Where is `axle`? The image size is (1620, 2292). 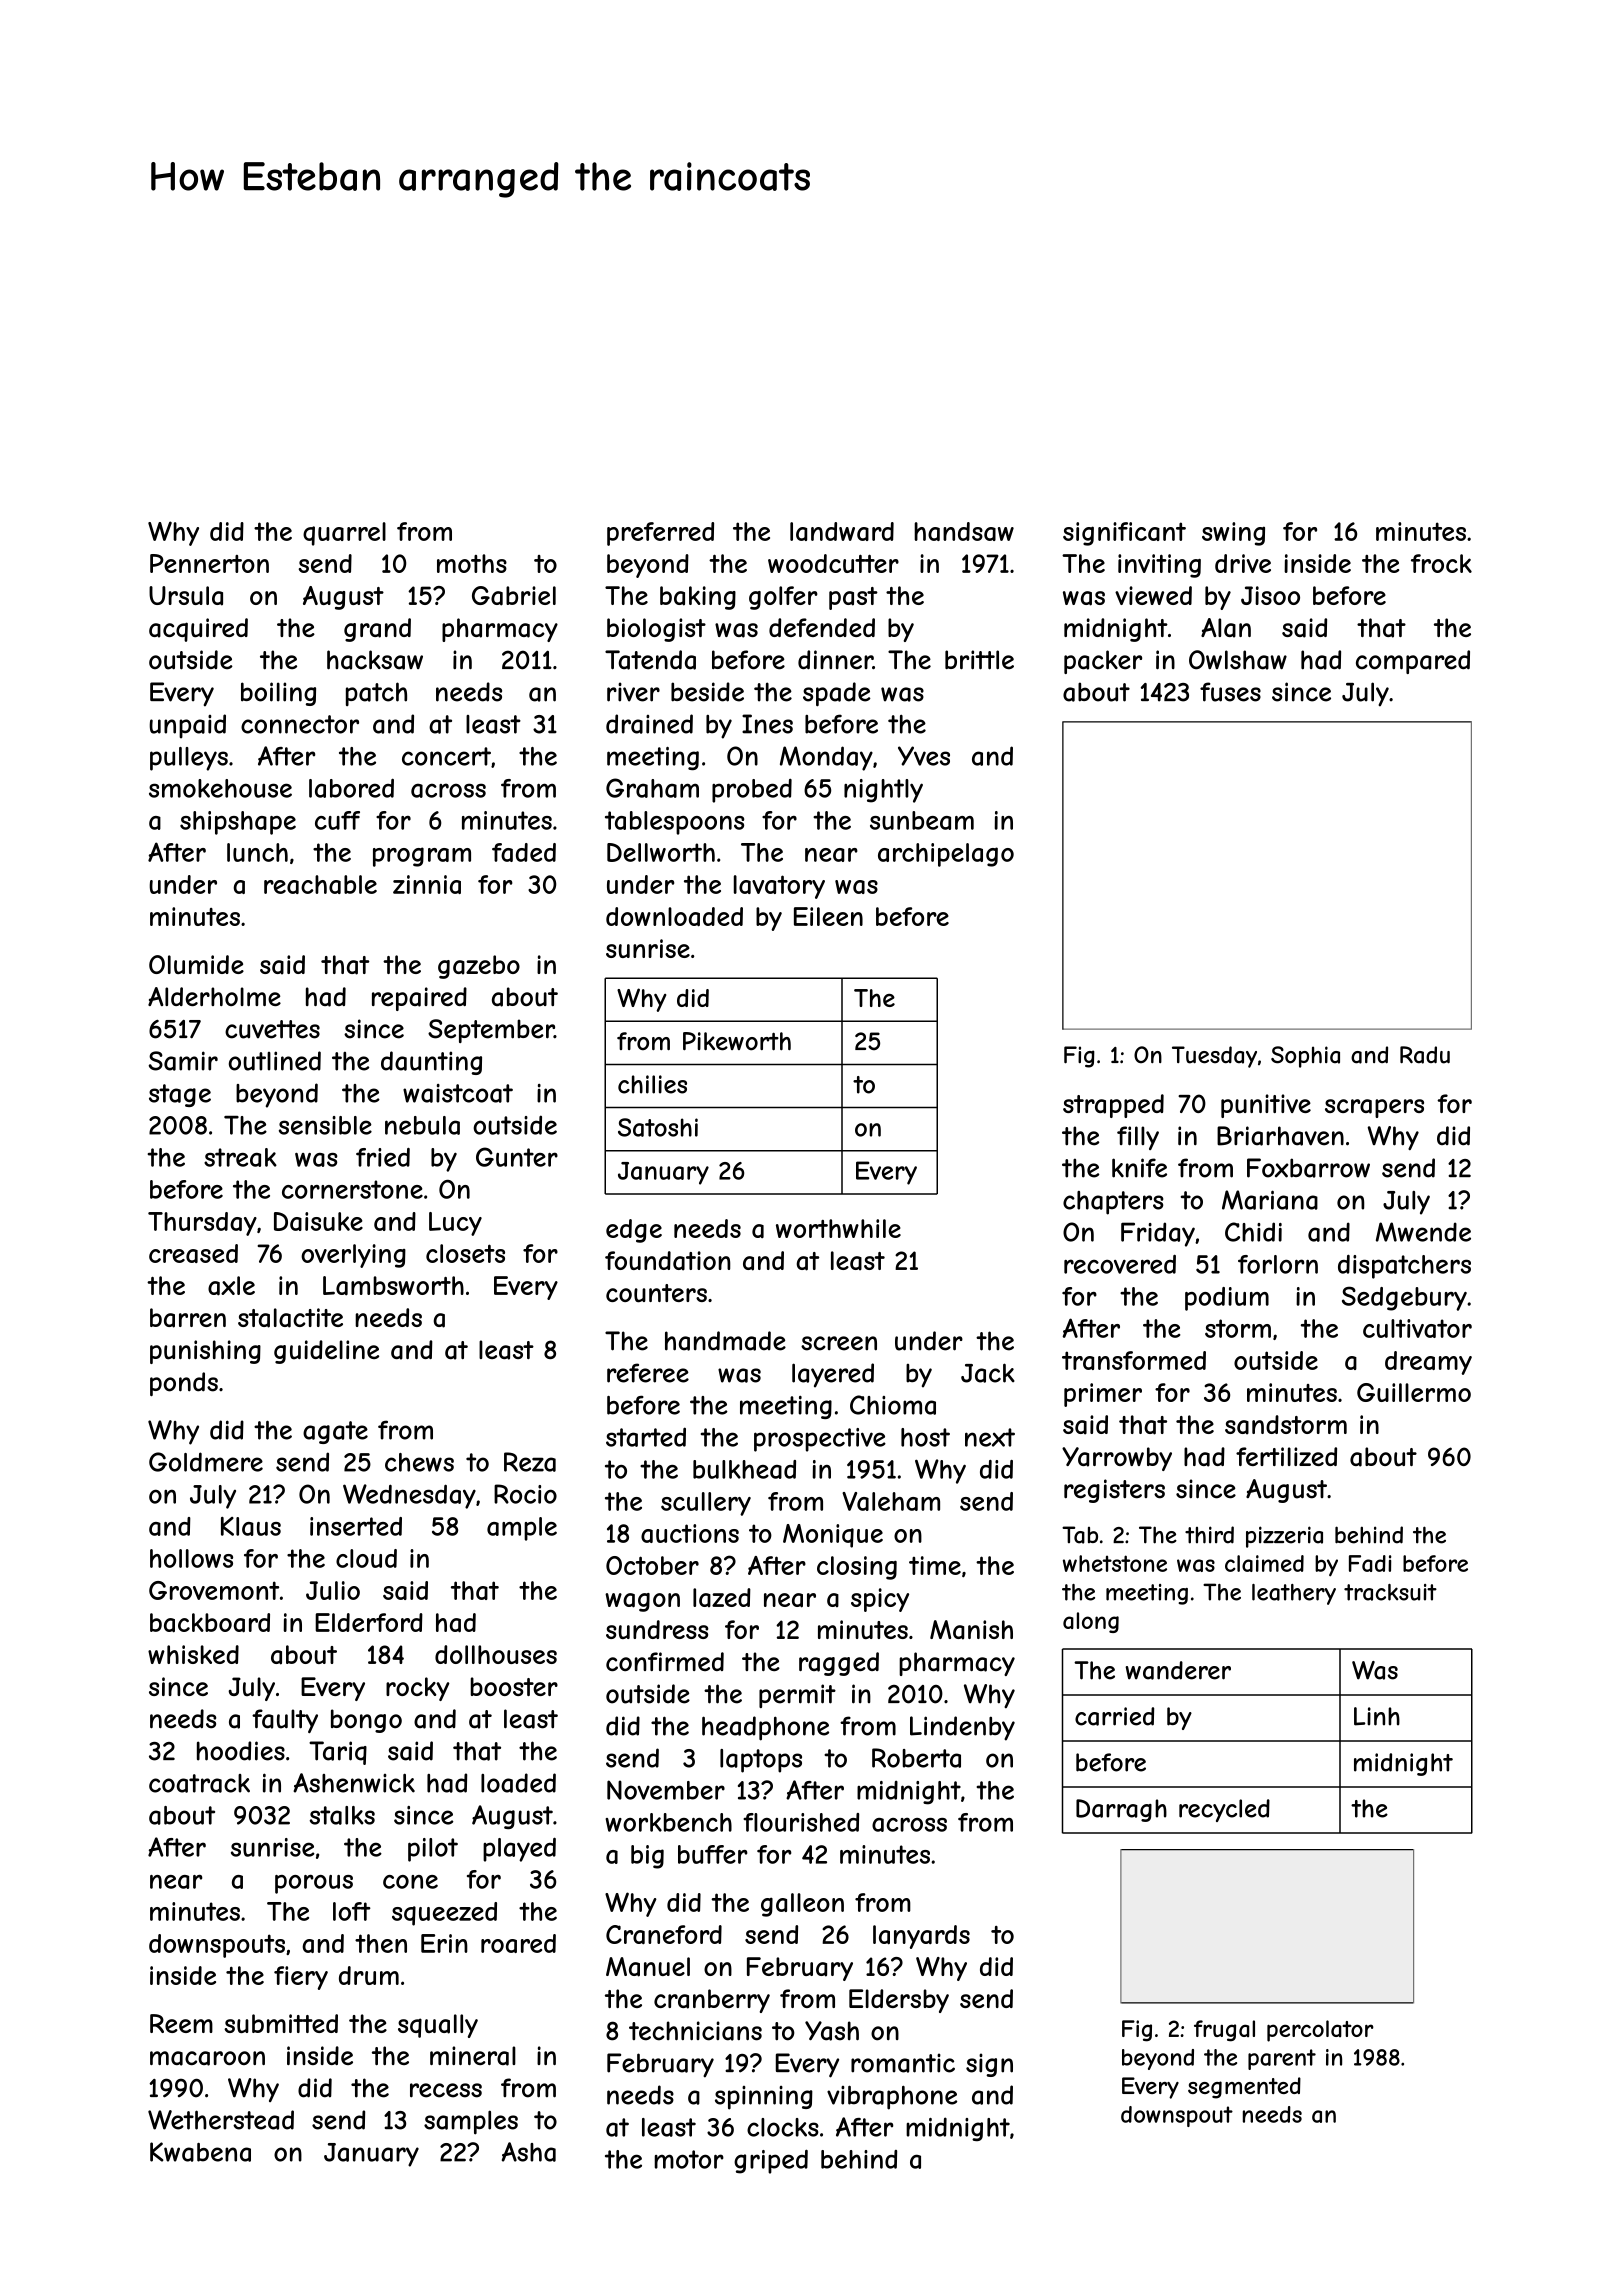 axle is located at coordinates (231, 1286).
